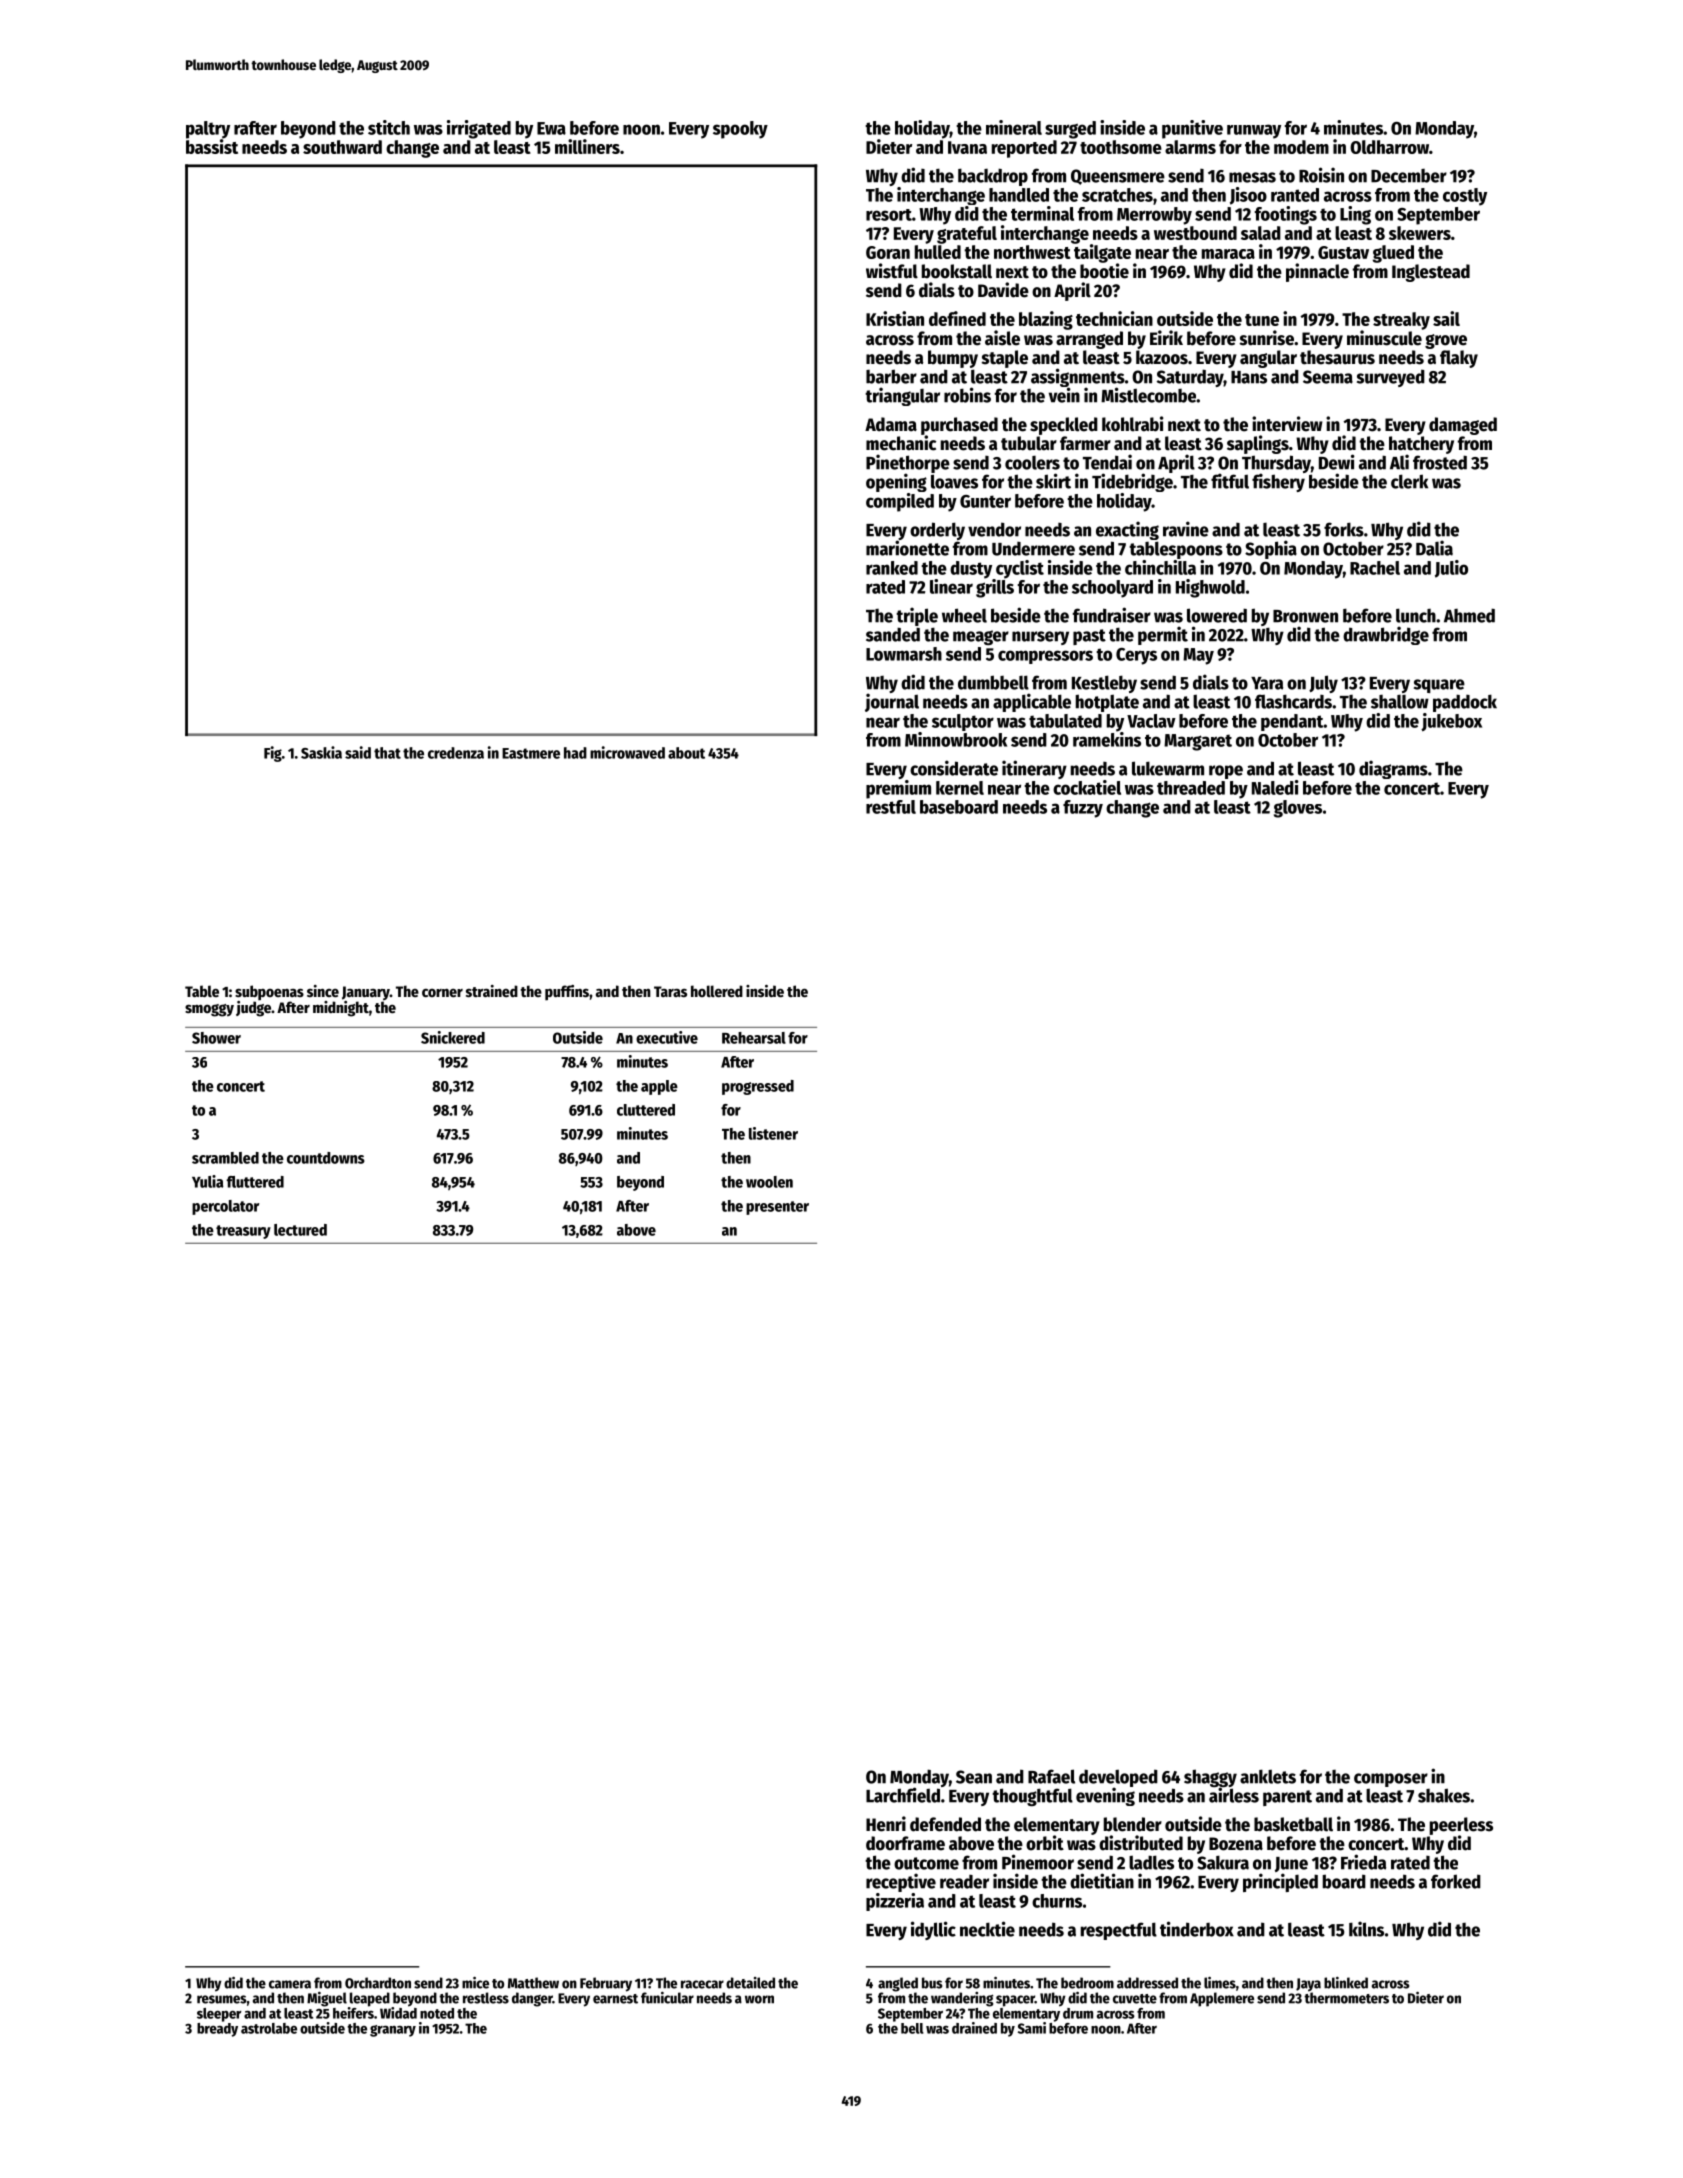 The image size is (1683, 2178). Describe the element at coordinates (777, 1208) in the screenshot. I see `presenter` at that location.
